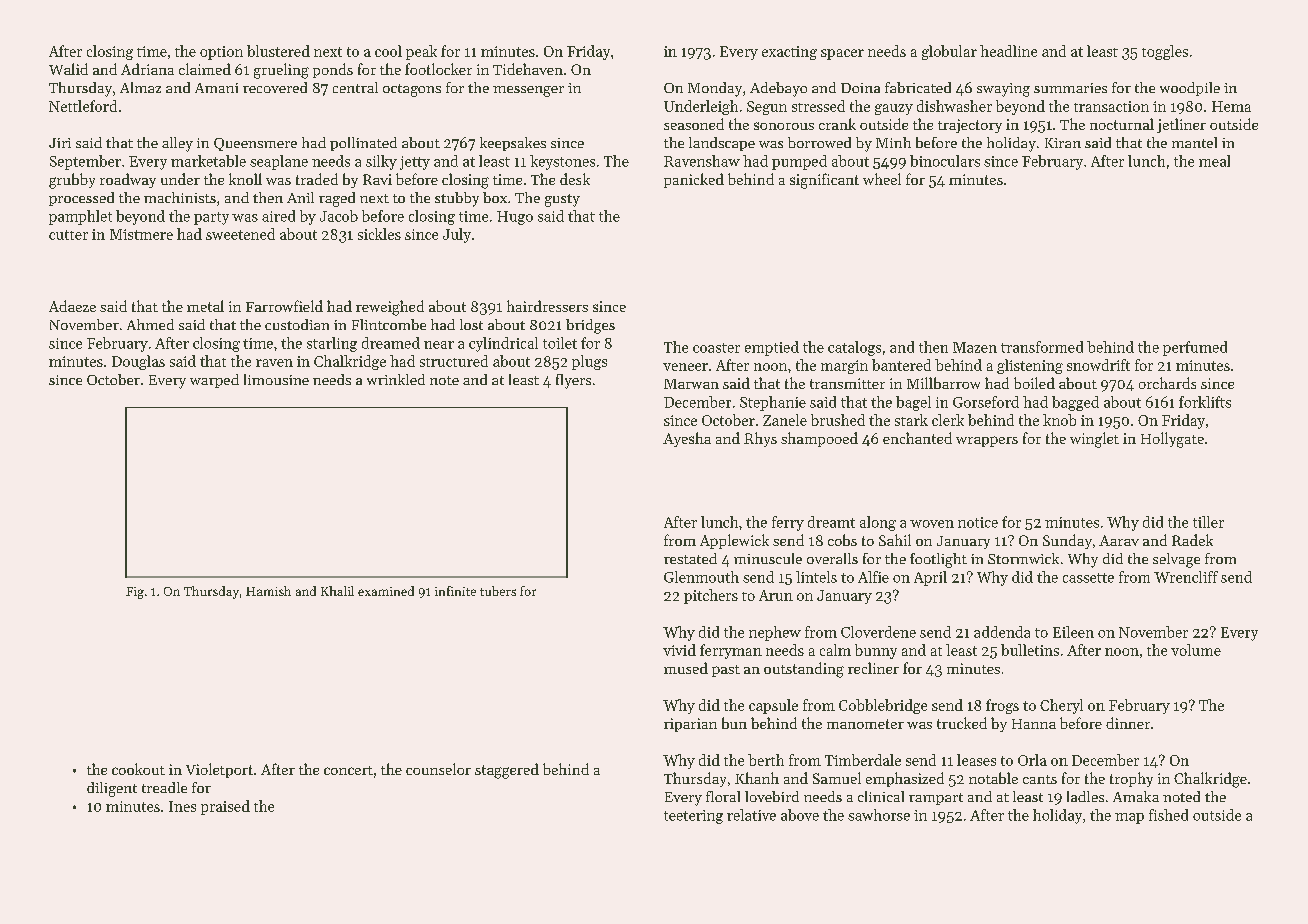 Image resolution: width=1308 pixels, height=924 pixels. I want to click on sawhorse, so click(879, 815).
